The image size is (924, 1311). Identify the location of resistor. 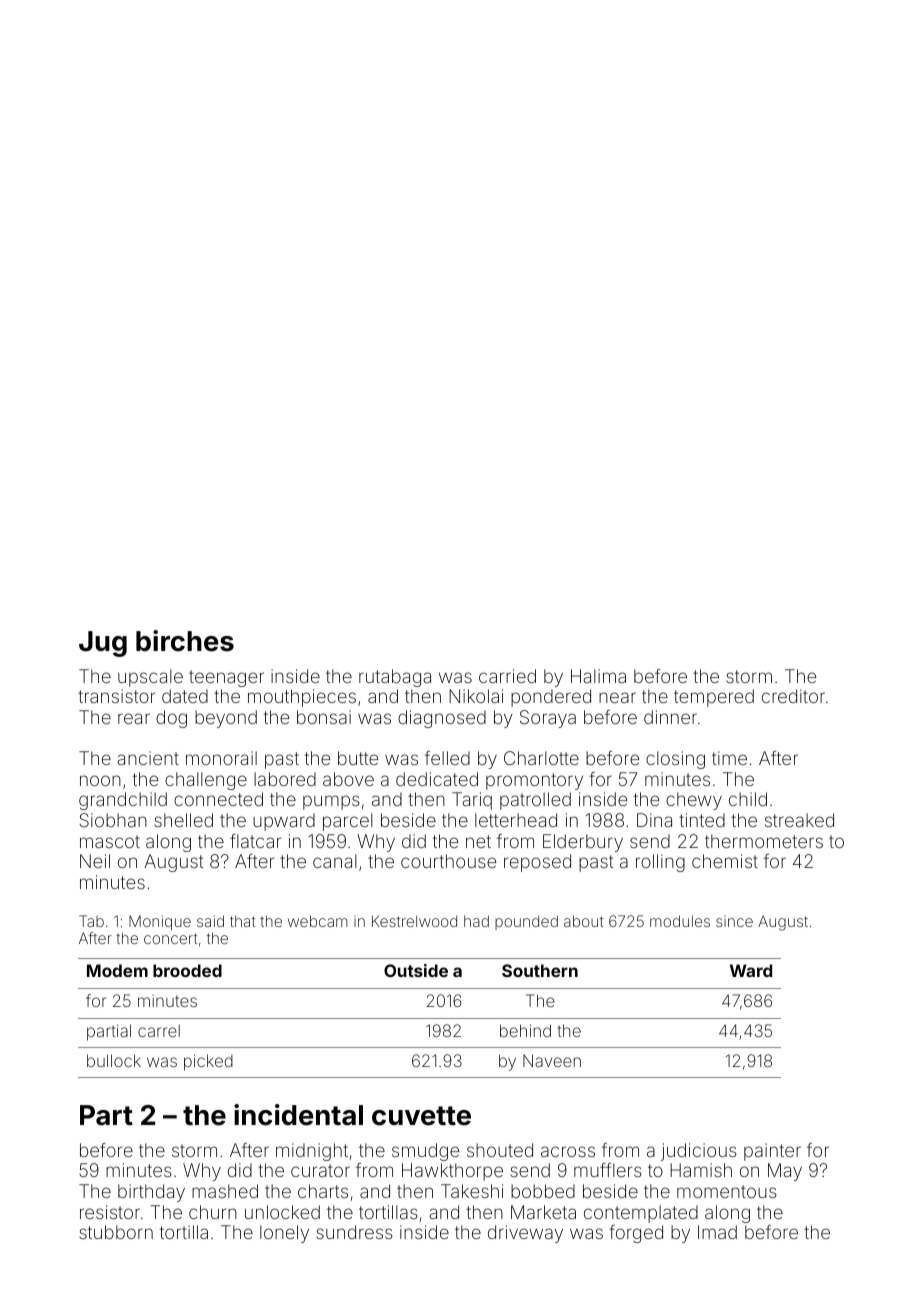
(110, 1212).
